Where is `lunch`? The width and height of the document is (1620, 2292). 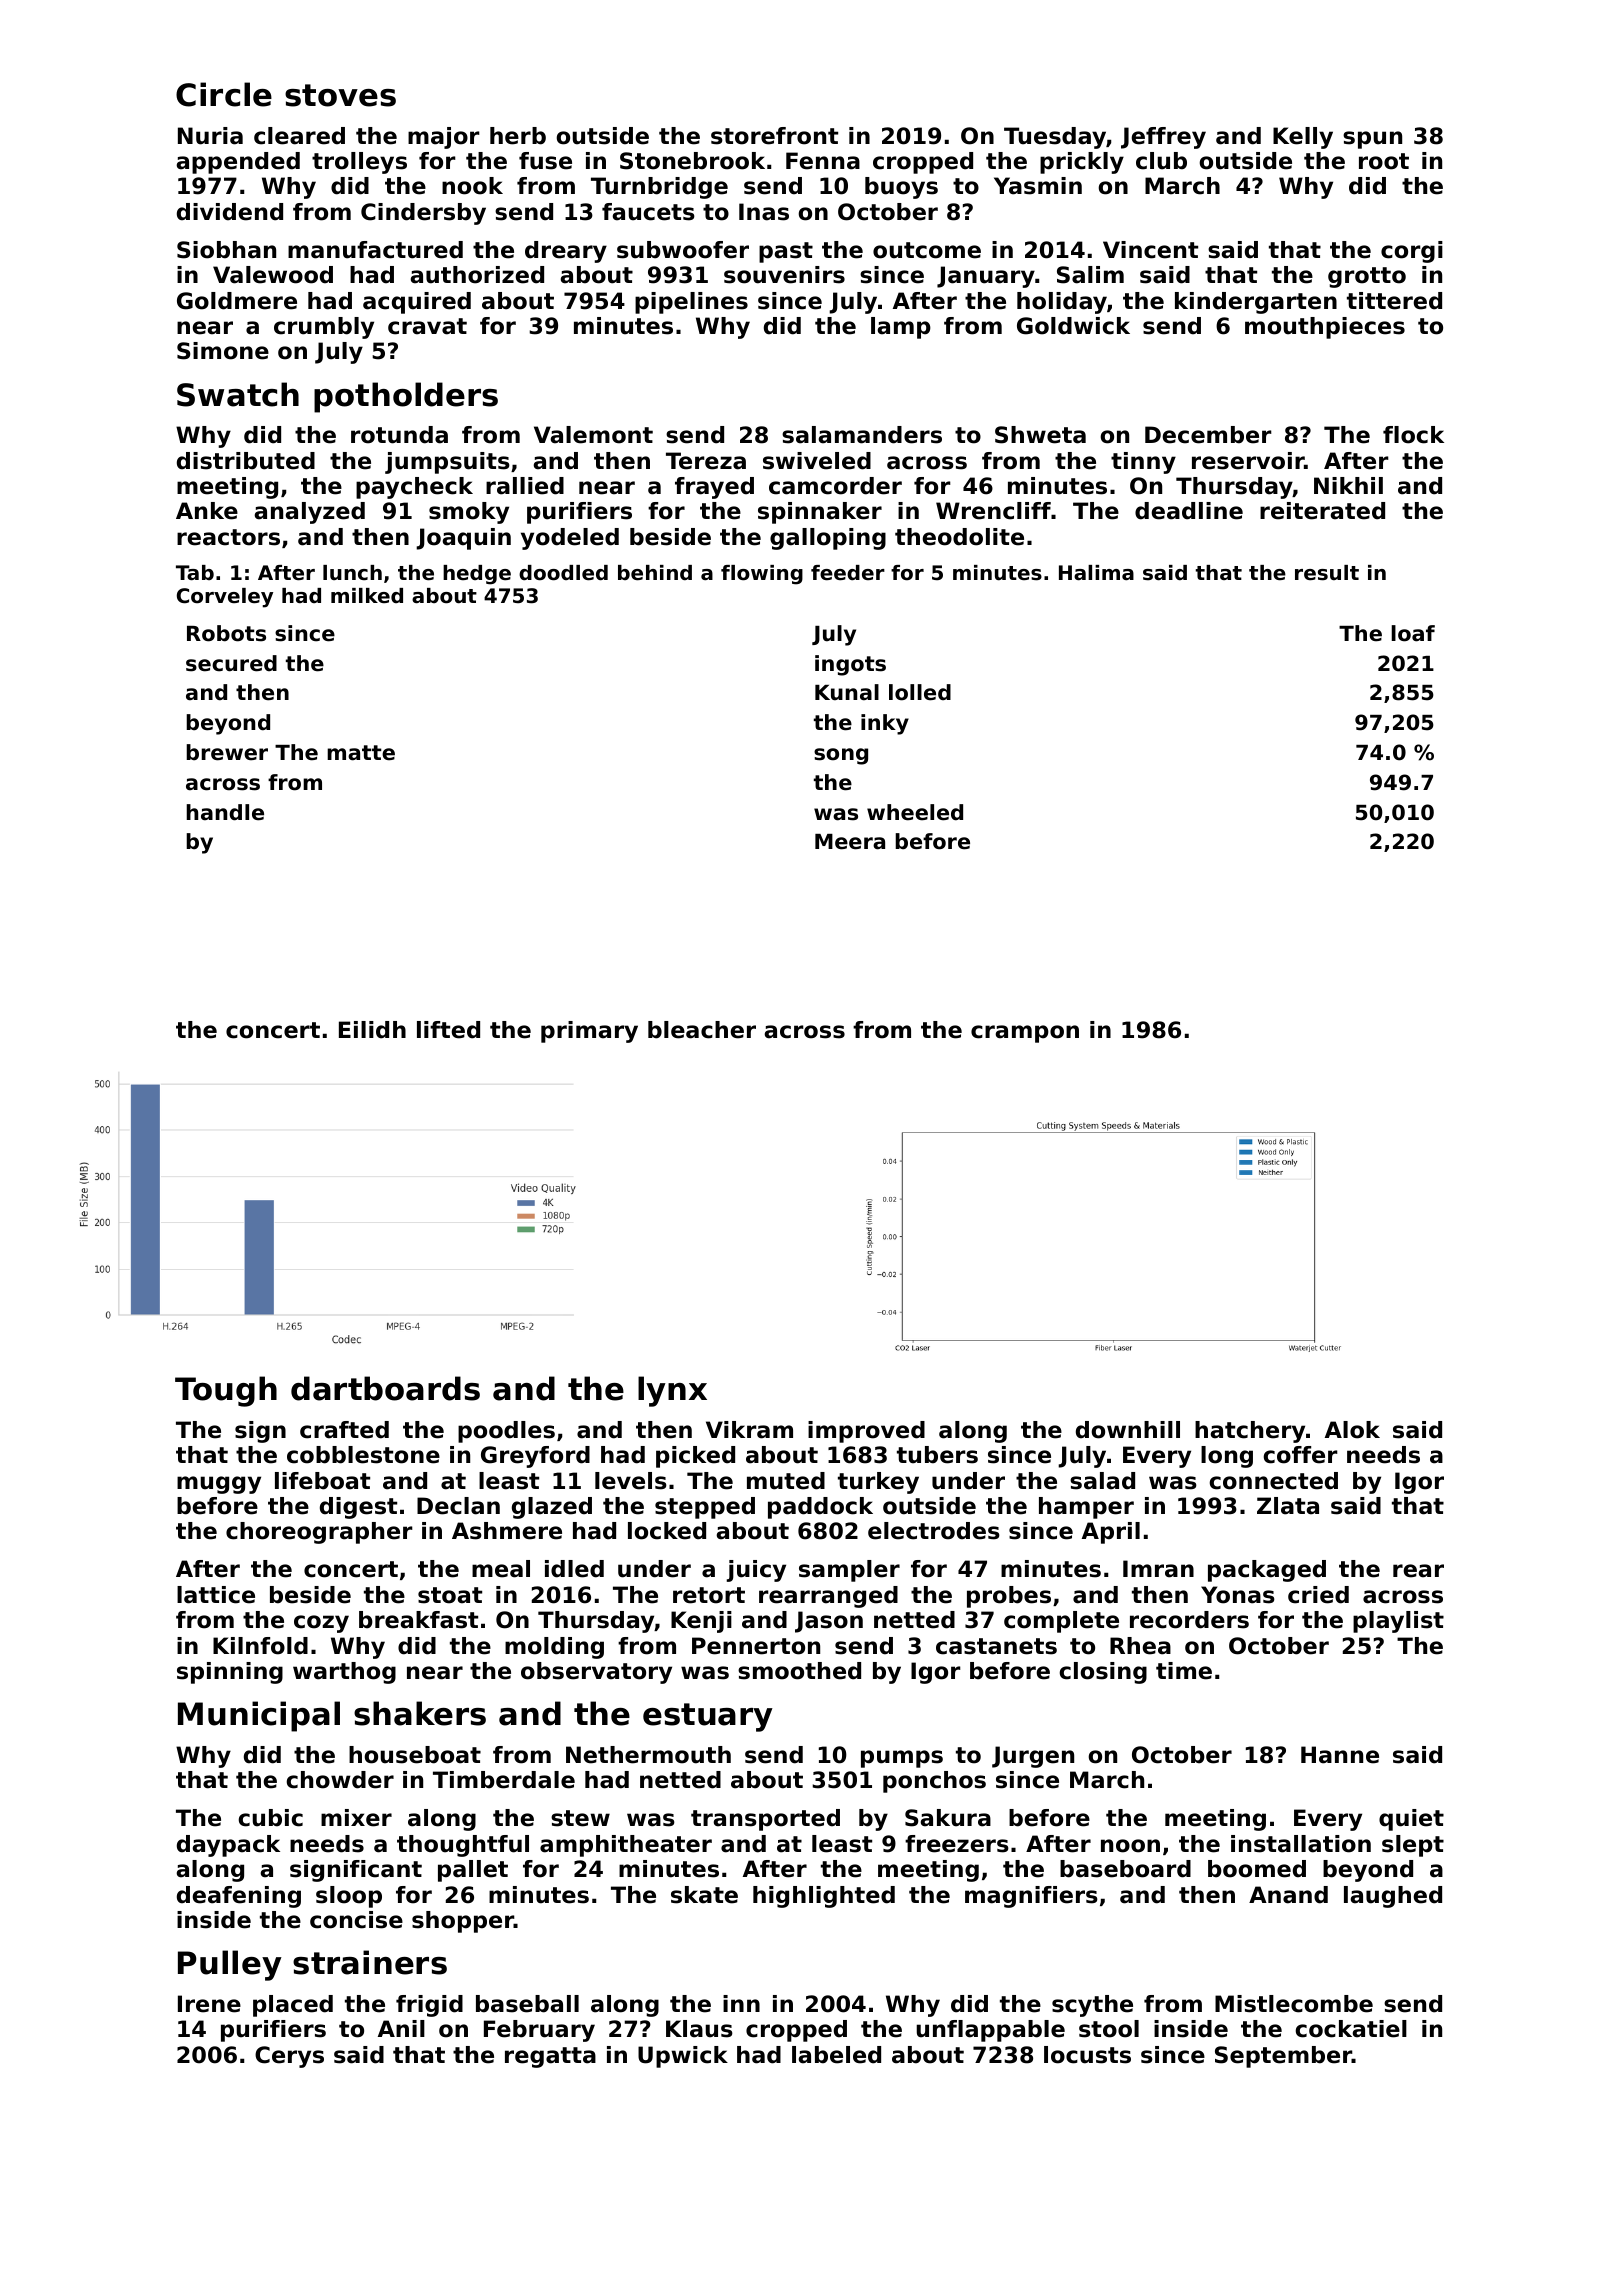 lunch is located at coordinates (352, 573).
